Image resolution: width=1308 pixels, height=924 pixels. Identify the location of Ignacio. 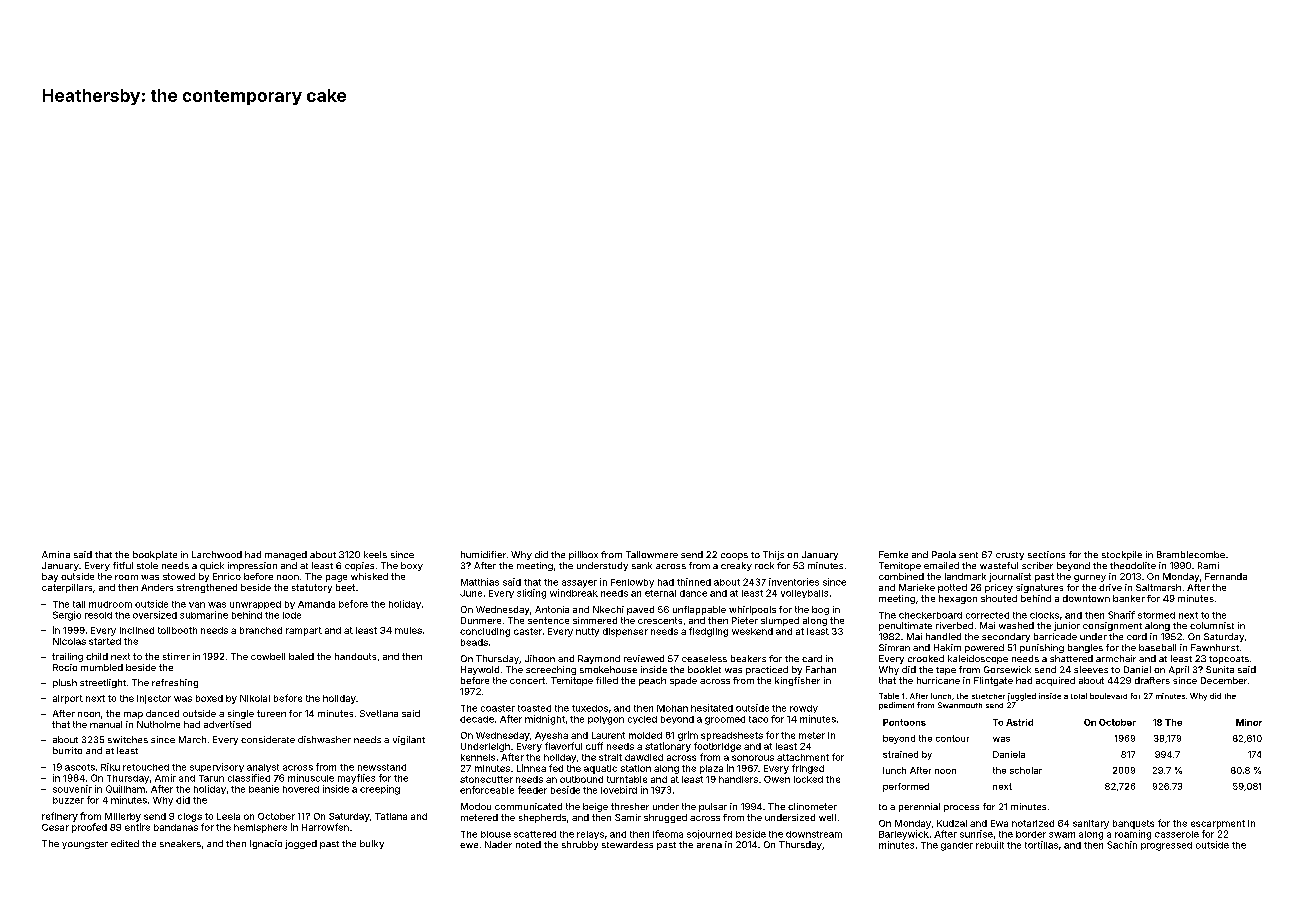
(266, 844).
